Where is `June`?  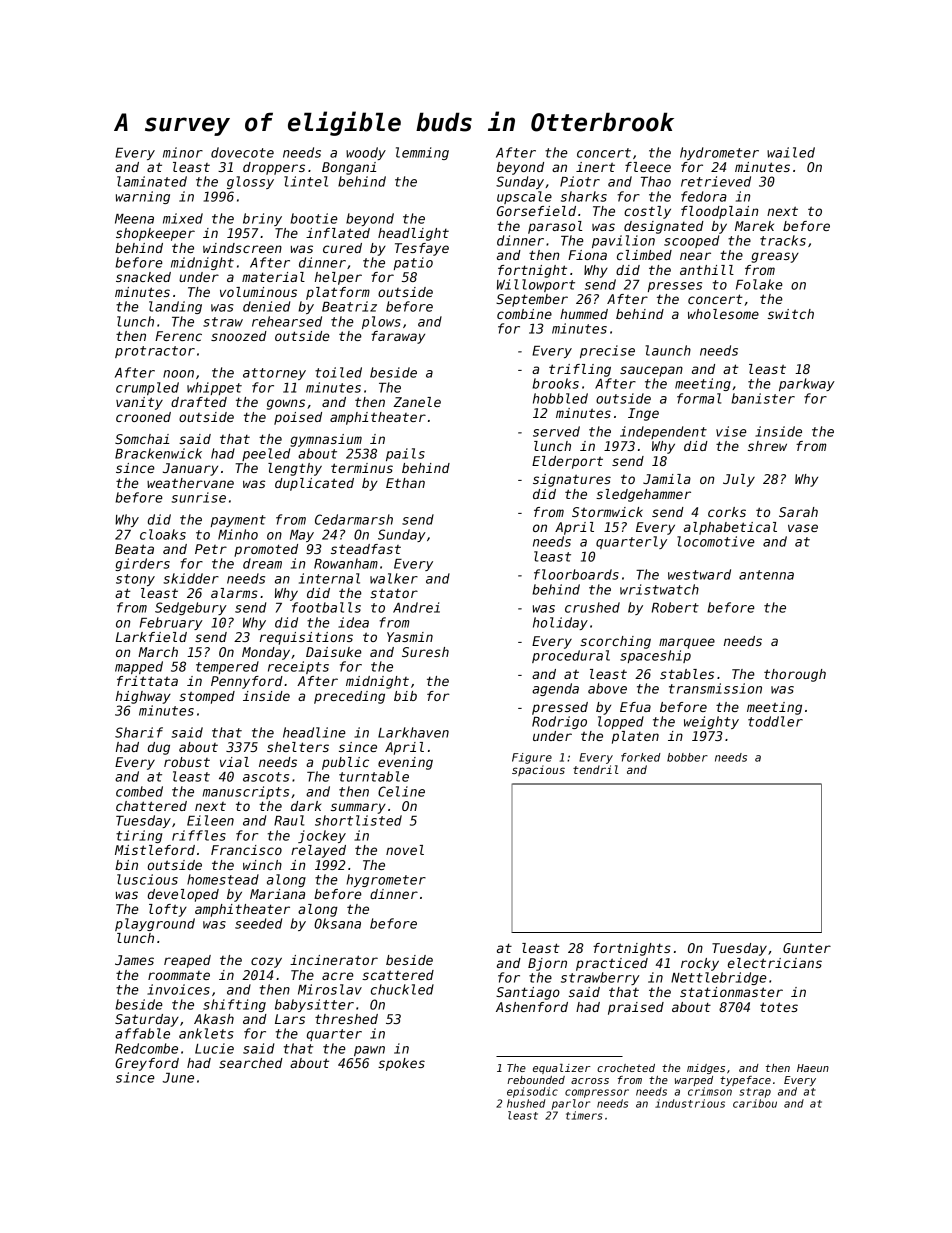 June is located at coordinates (178, 1078).
